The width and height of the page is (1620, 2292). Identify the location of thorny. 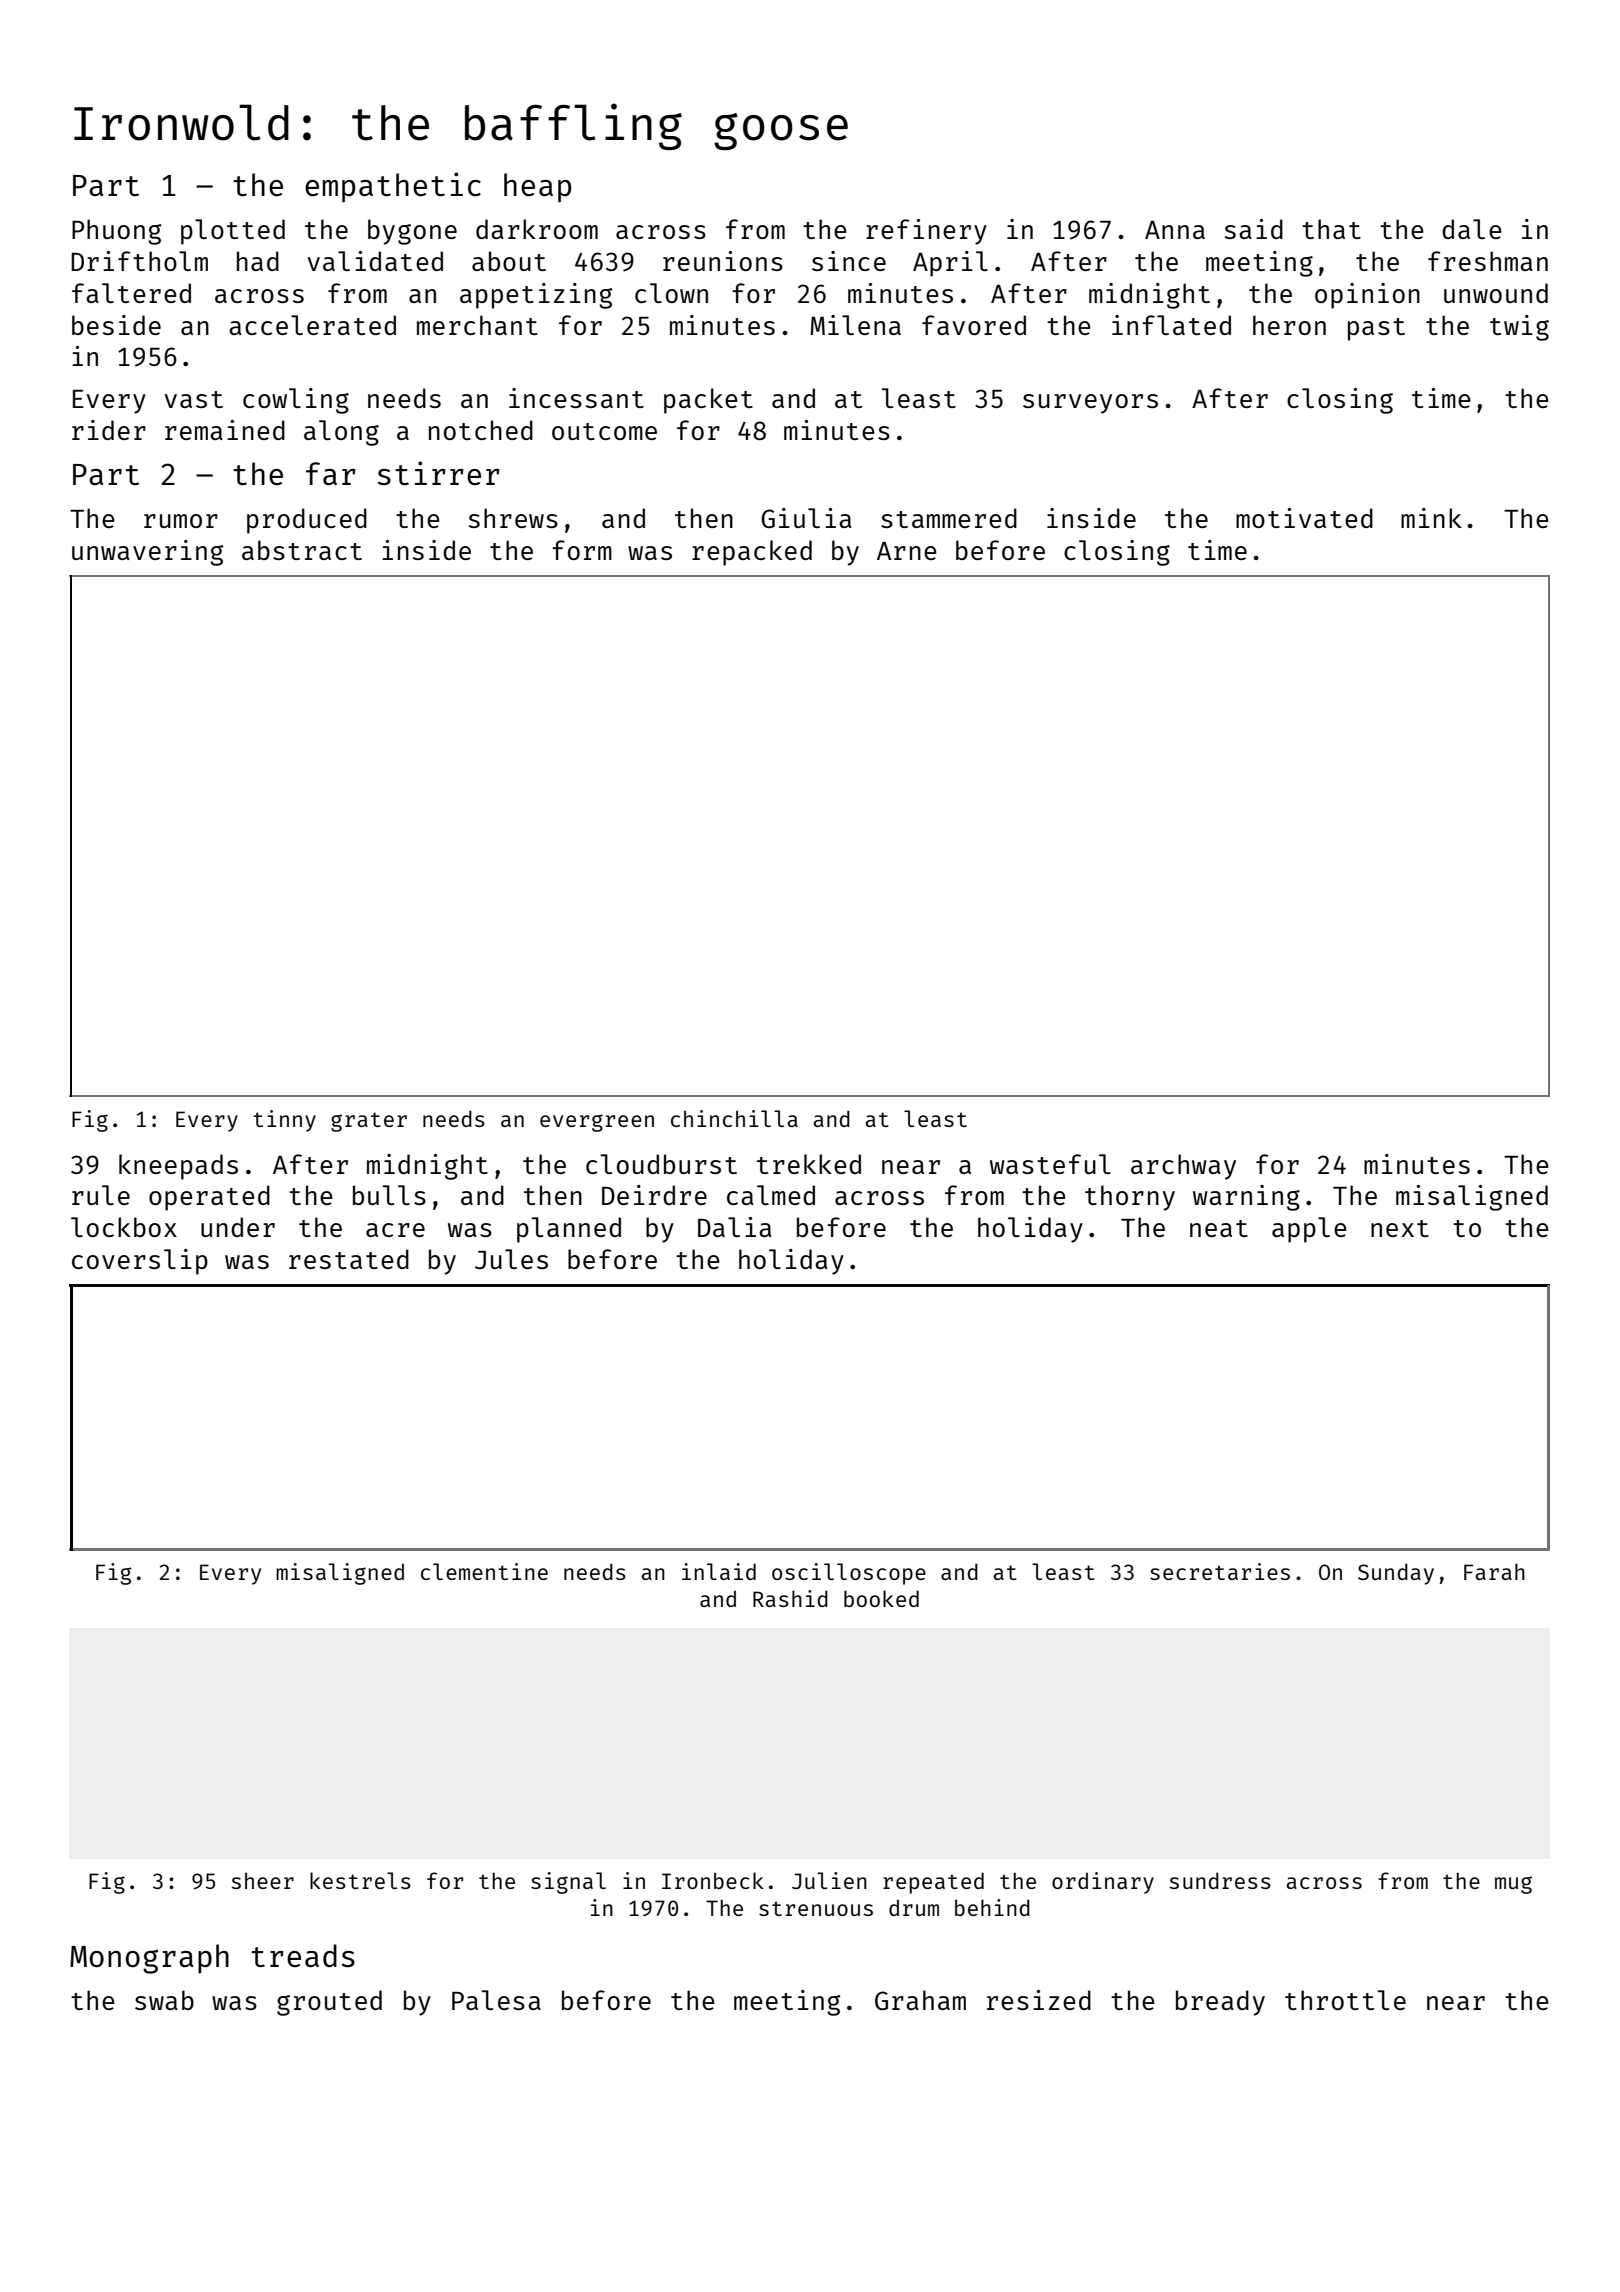
(1130, 1198).
